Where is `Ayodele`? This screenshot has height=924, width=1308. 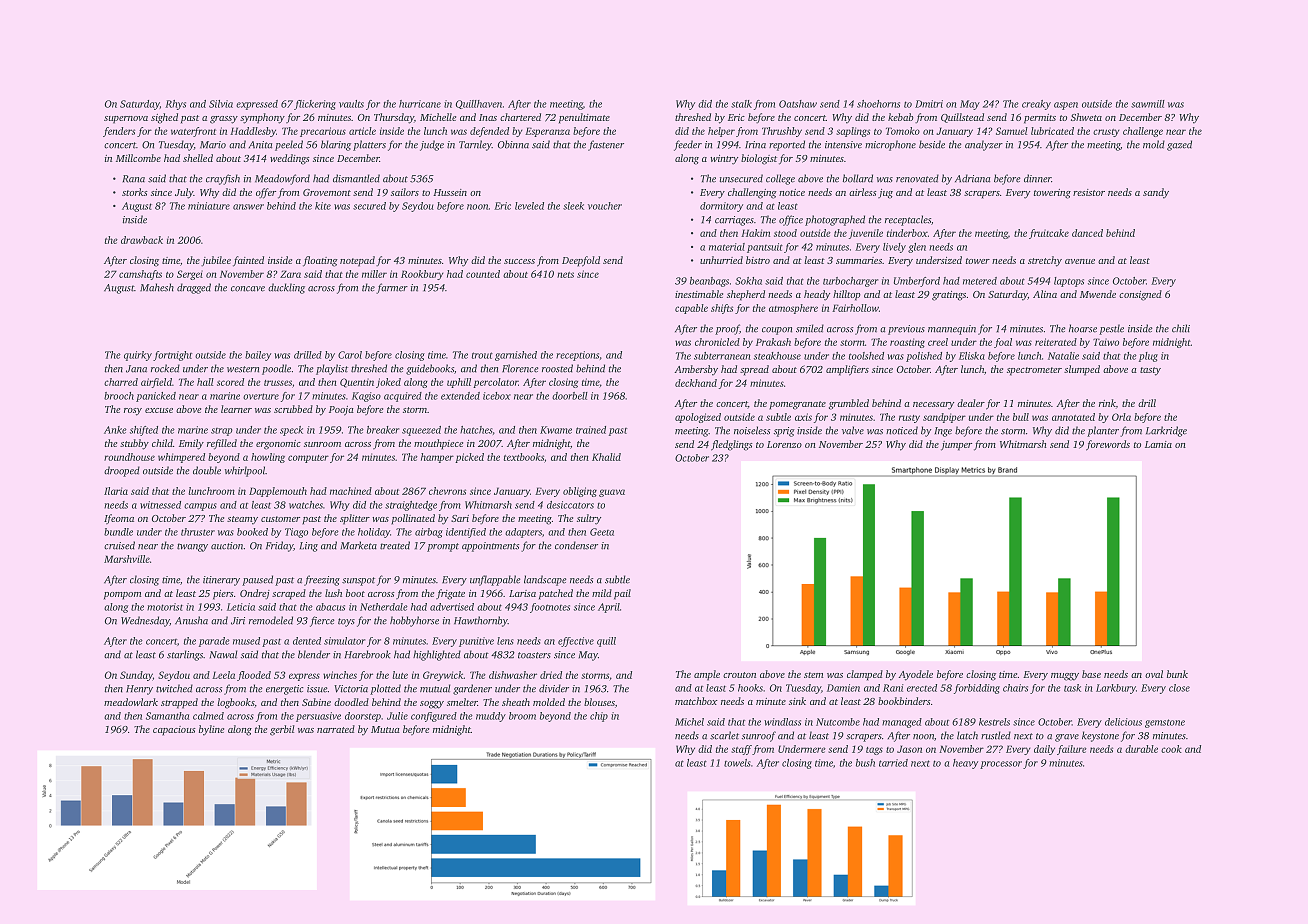
Ayodele is located at coordinates (915, 675).
